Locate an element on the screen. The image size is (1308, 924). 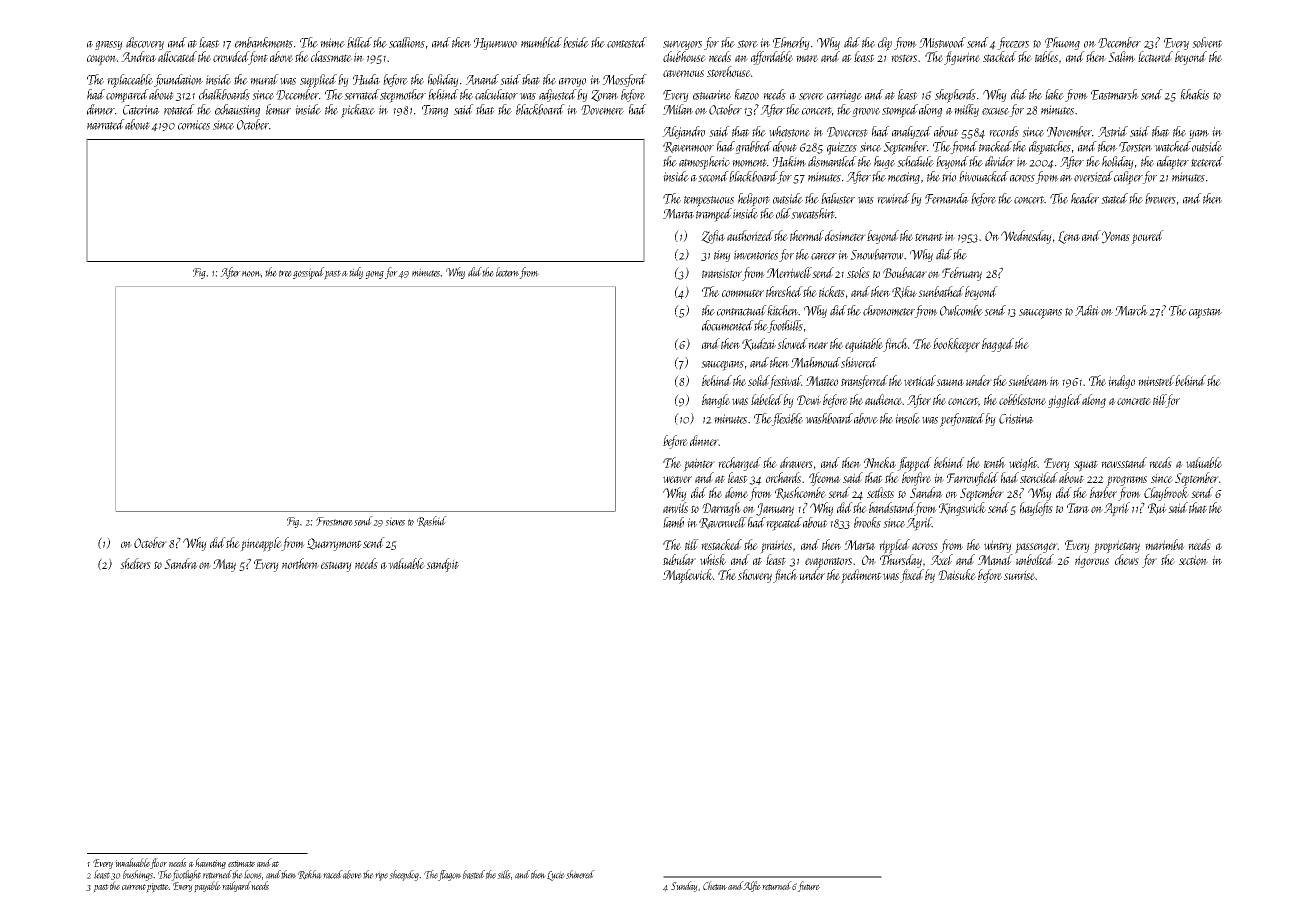
gossiped is located at coordinates (309, 273).
